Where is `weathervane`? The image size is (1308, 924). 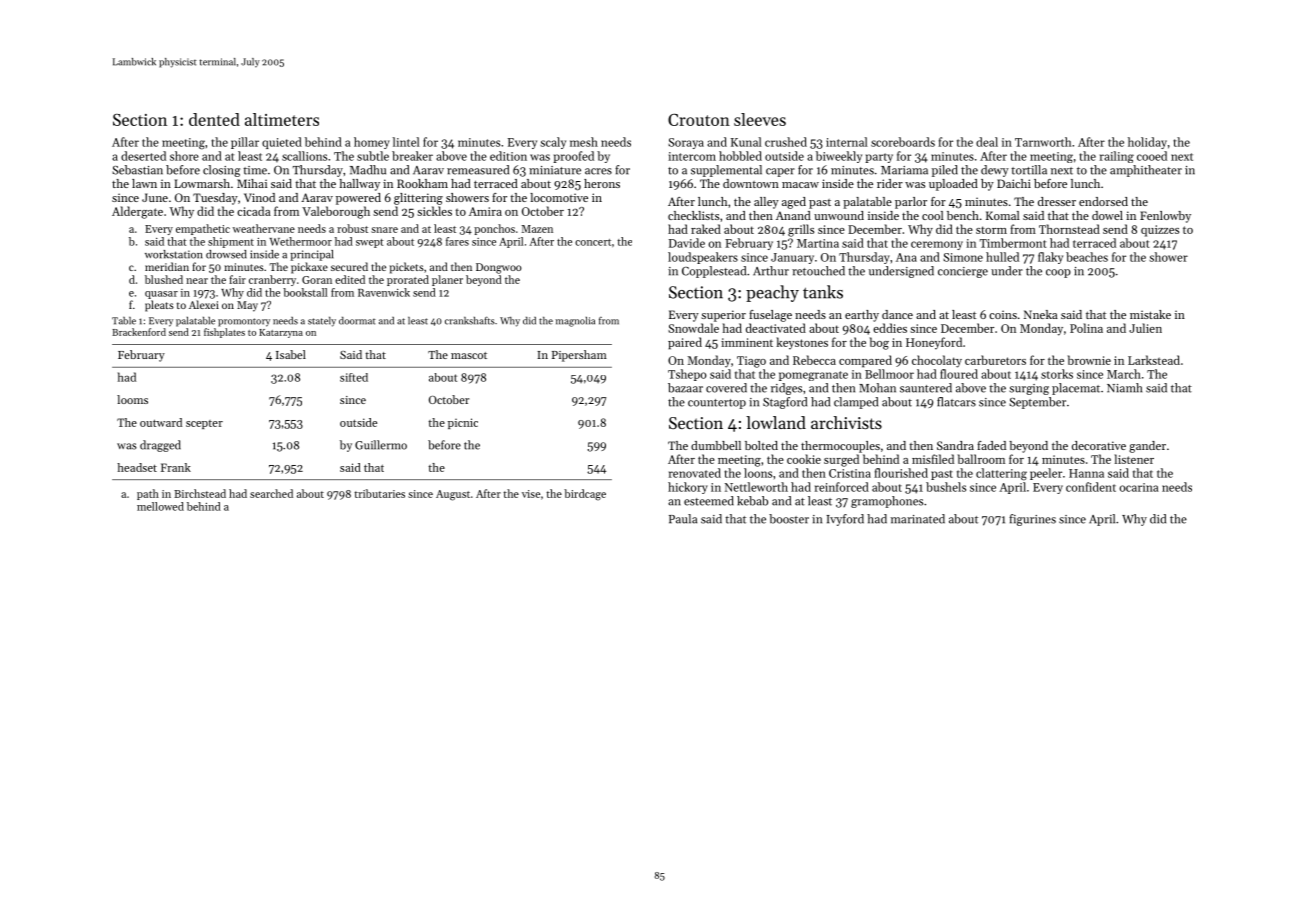 weathervane is located at coordinates (264, 228).
